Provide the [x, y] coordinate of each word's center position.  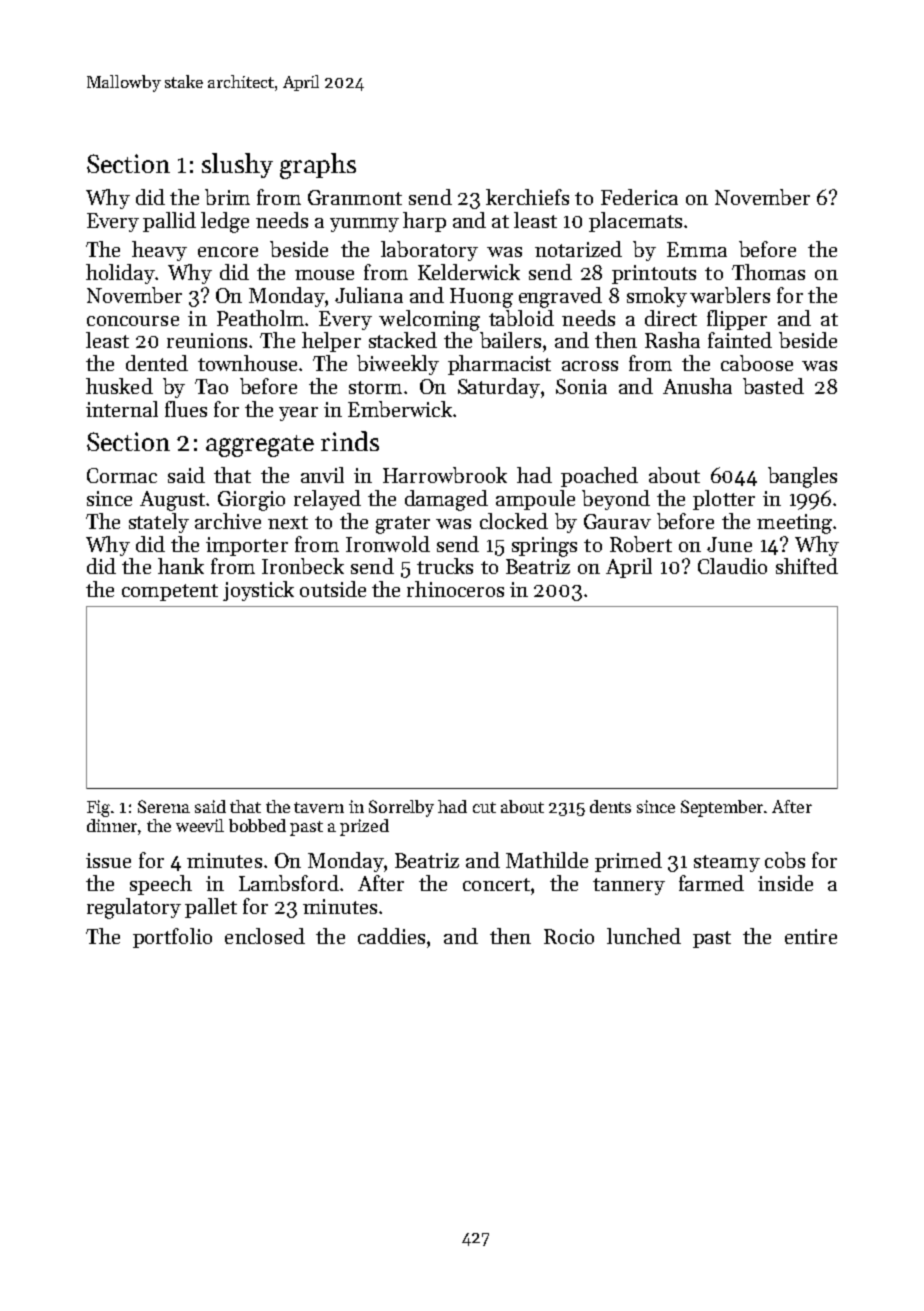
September [722, 808]
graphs [318, 166]
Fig [98, 808]
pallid [169, 222]
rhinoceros [455, 589]
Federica [639, 197]
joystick [258, 591]
